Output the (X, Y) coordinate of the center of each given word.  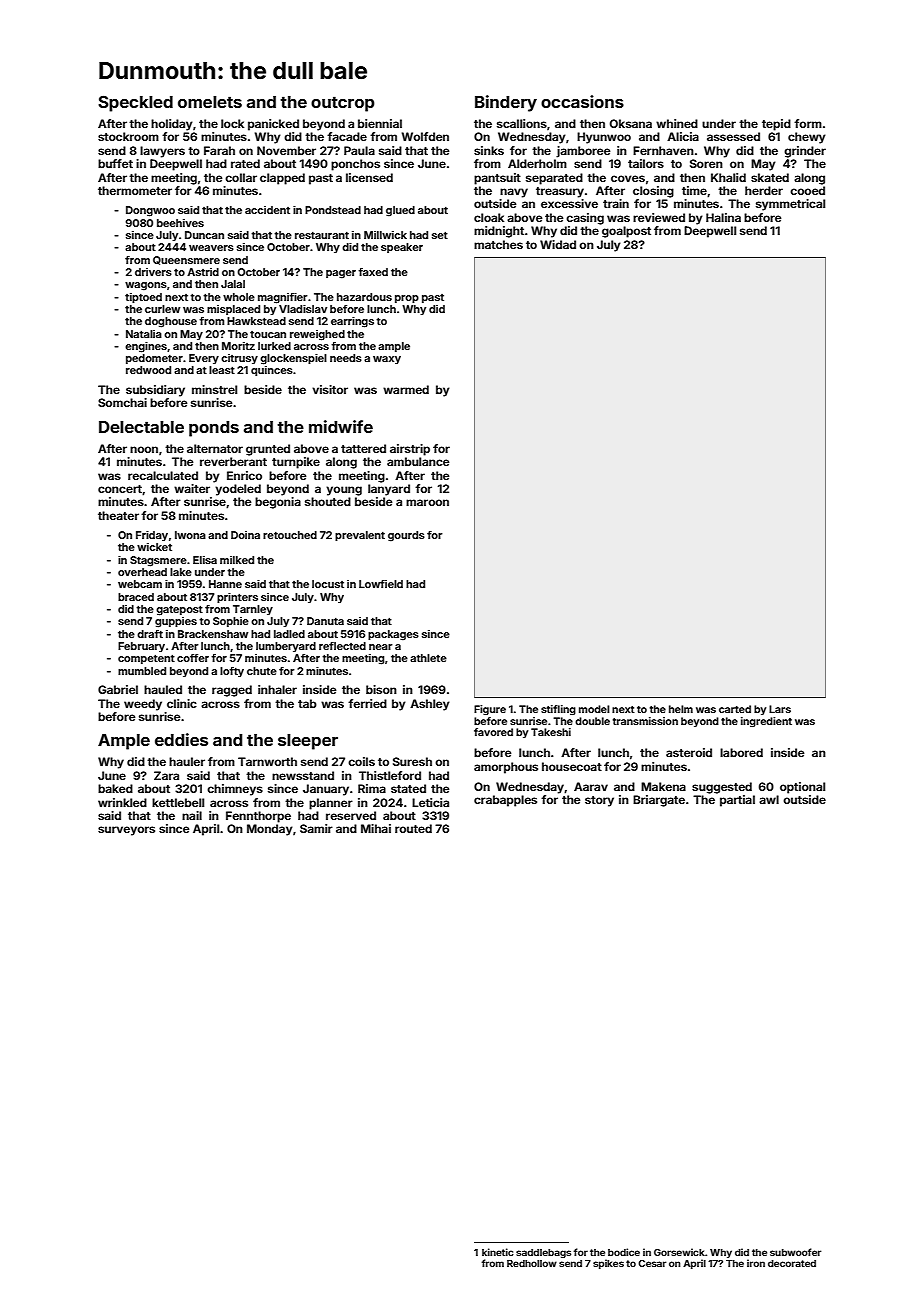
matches (498, 244)
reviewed (659, 217)
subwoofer (795, 1252)
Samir (316, 828)
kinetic (498, 1252)
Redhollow (532, 1263)
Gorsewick (679, 1252)
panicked (273, 125)
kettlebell (178, 802)
